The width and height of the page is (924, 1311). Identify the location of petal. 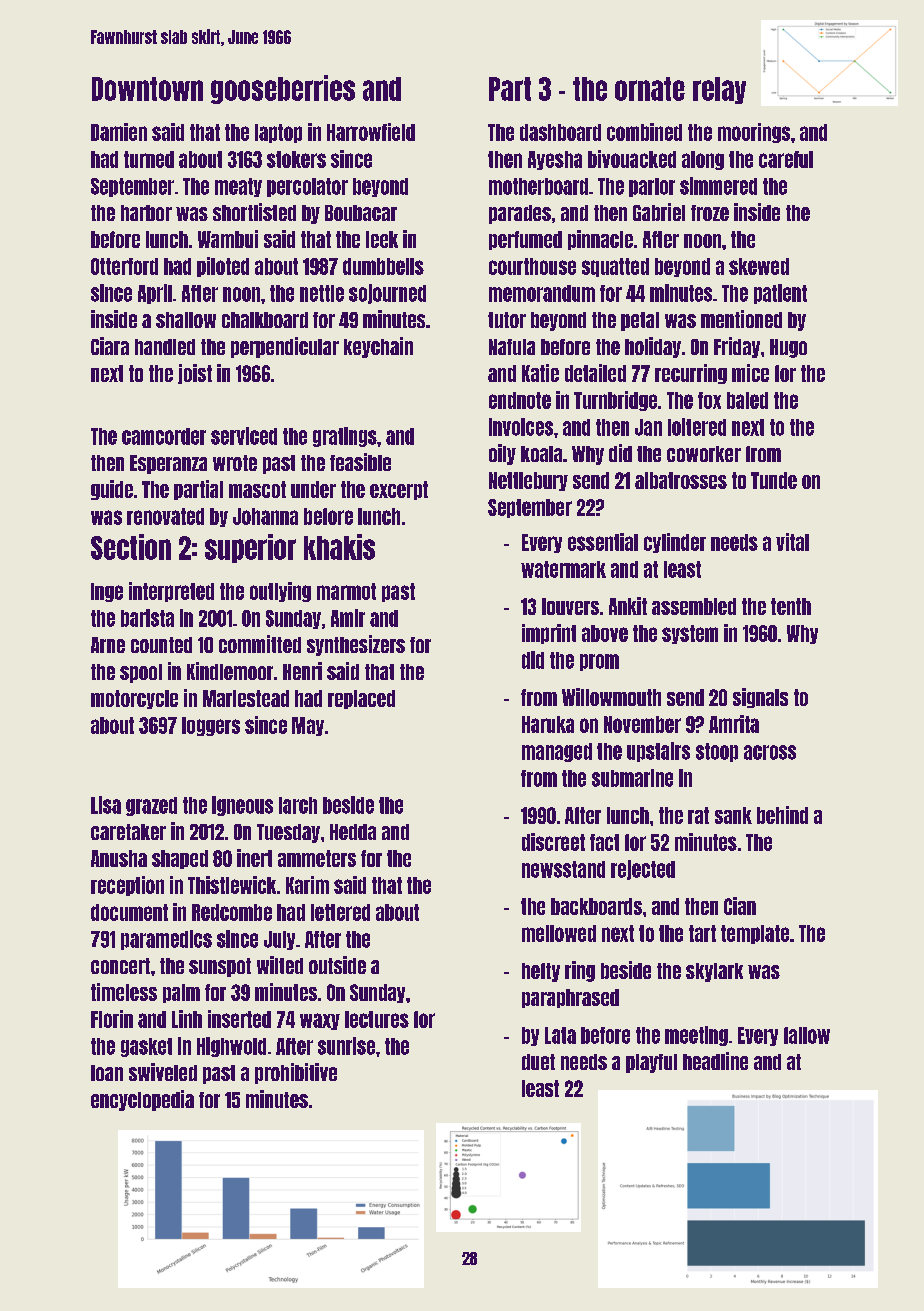
(640, 321).
